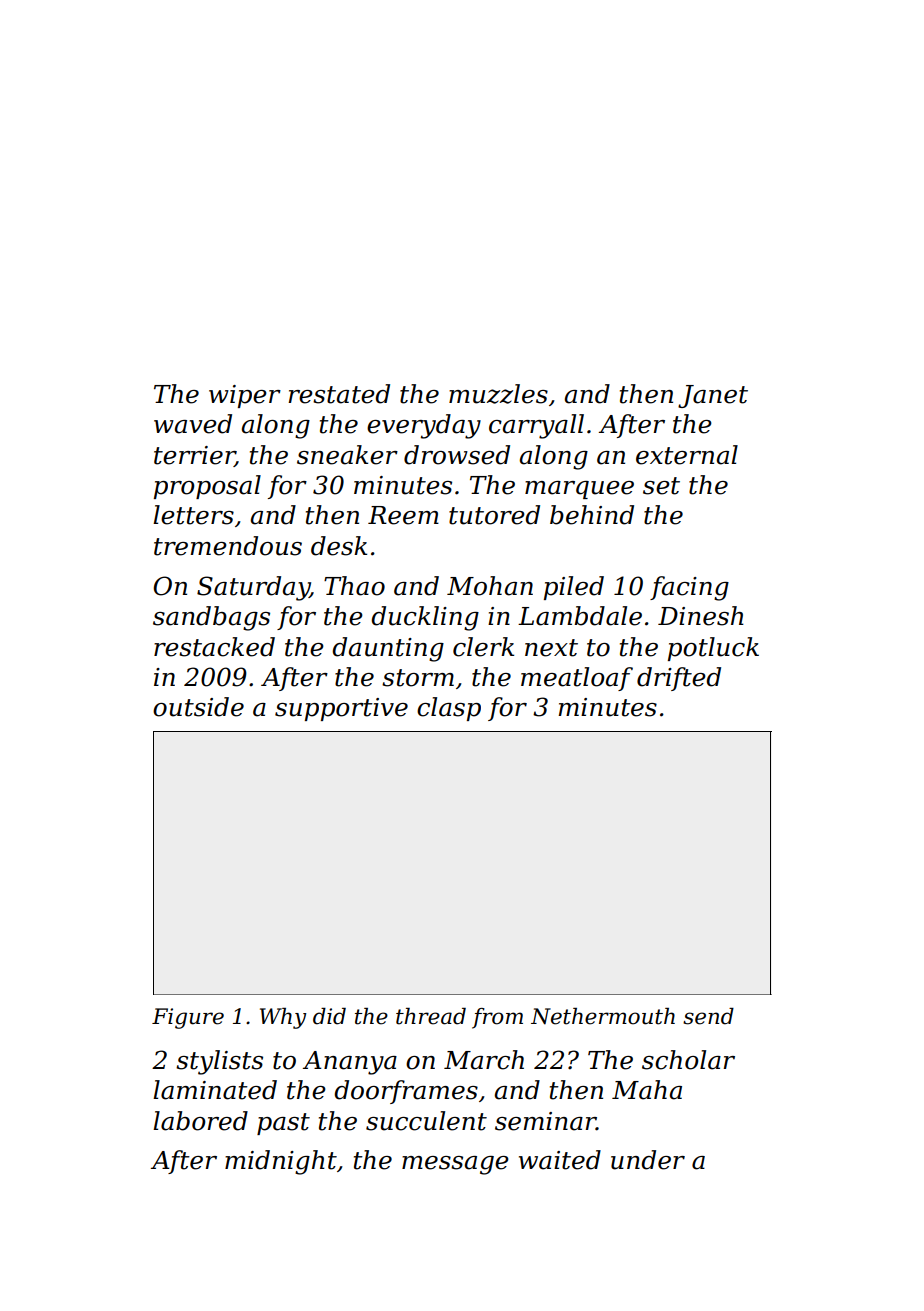 The height and width of the page is (1311, 924). What do you see at coordinates (457, 455) in the page?
I see `drowsed` at bounding box center [457, 455].
